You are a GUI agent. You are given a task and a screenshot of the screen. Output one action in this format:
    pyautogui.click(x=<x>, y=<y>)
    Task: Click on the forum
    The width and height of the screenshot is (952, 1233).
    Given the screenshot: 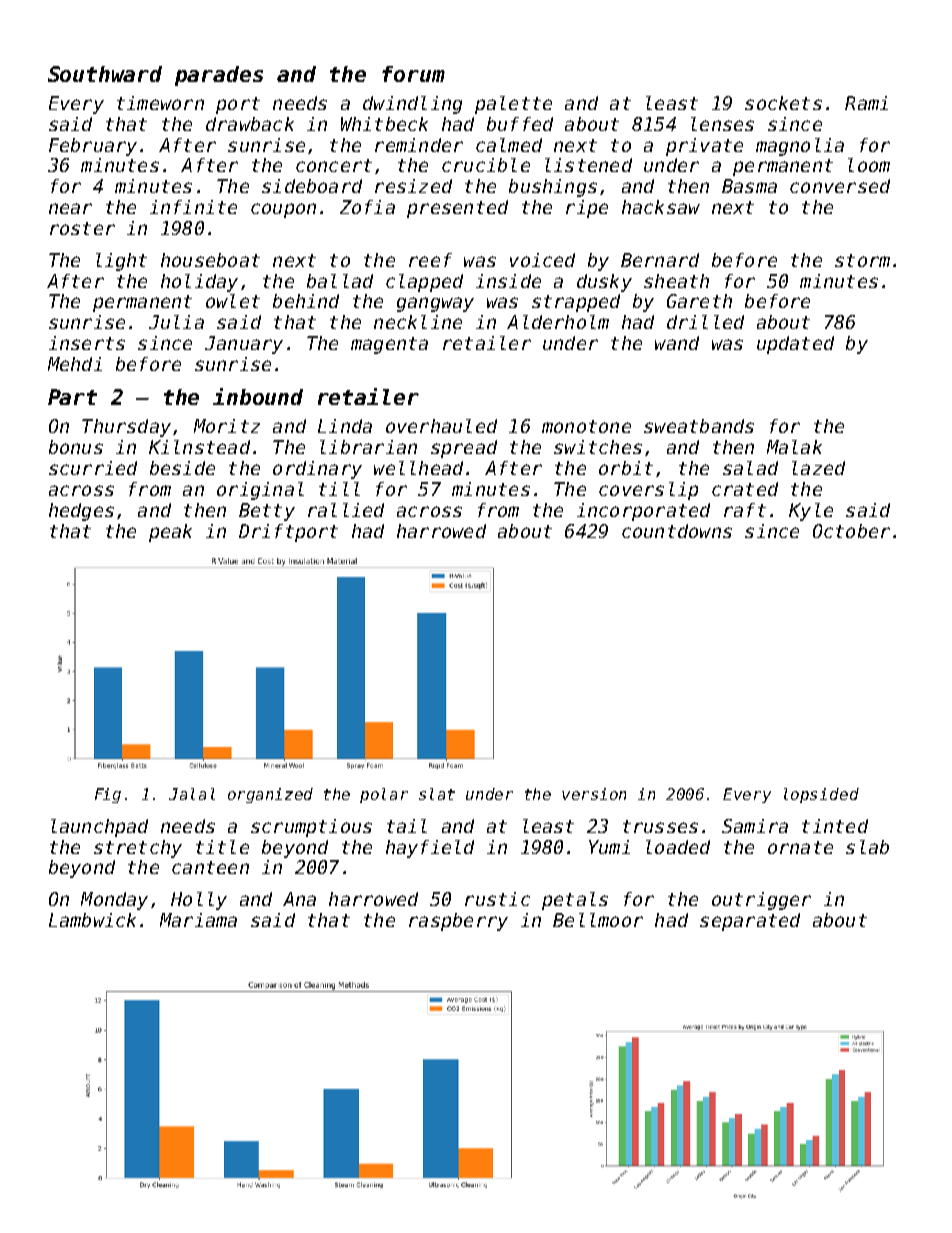 What is the action you would take?
    pyautogui.click(x=413, y=74)
